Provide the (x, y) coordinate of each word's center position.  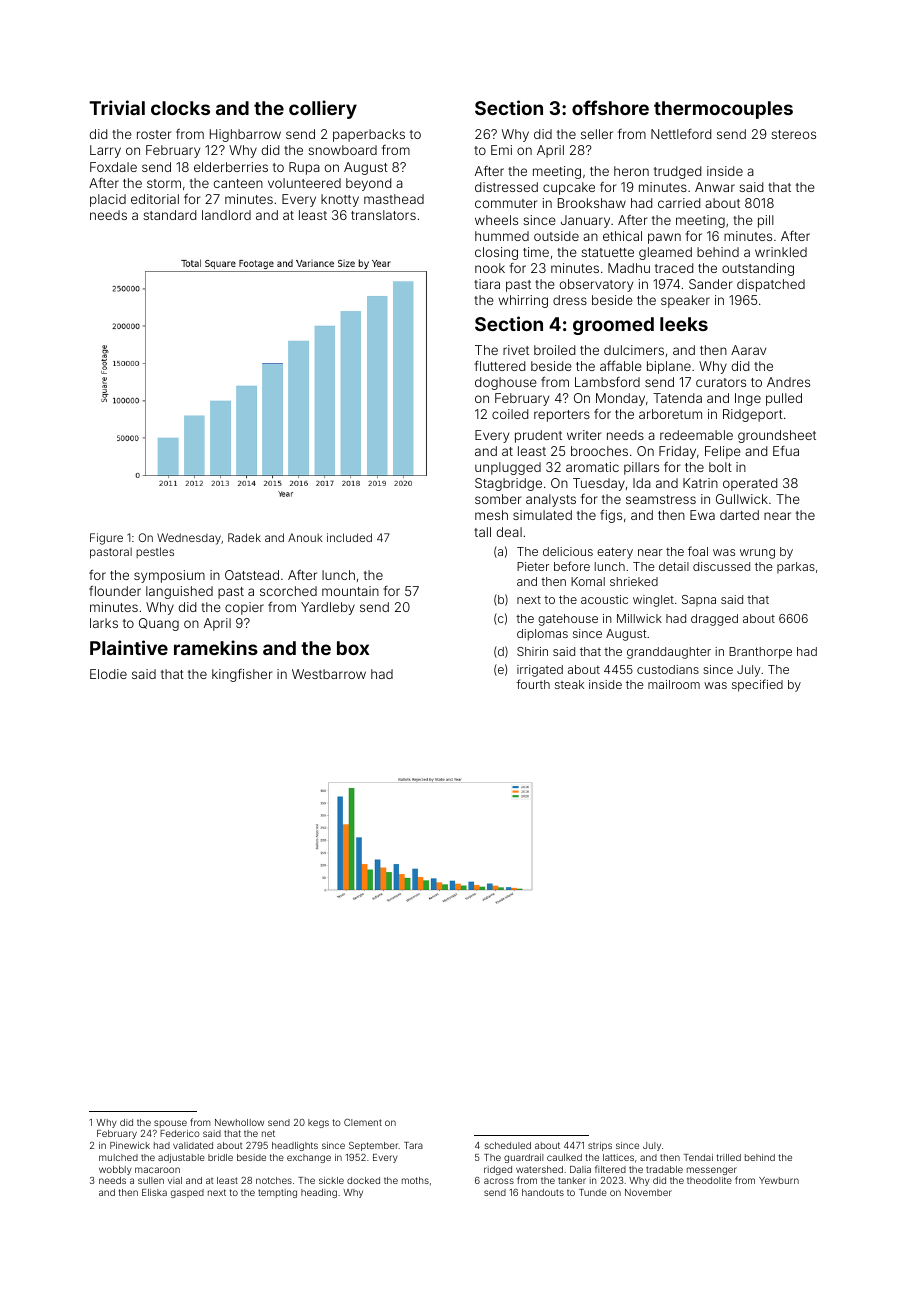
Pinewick (130, 1145)
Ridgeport (753, 415)
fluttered (499, 366)
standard (169, 215)
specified (757, 685)
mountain (350, 591)
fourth (533, 684)
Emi (501, 150)
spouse (170, 1124)
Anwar (715, 187)
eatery (615, 553)
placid (108, 200)
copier (244, 608)
